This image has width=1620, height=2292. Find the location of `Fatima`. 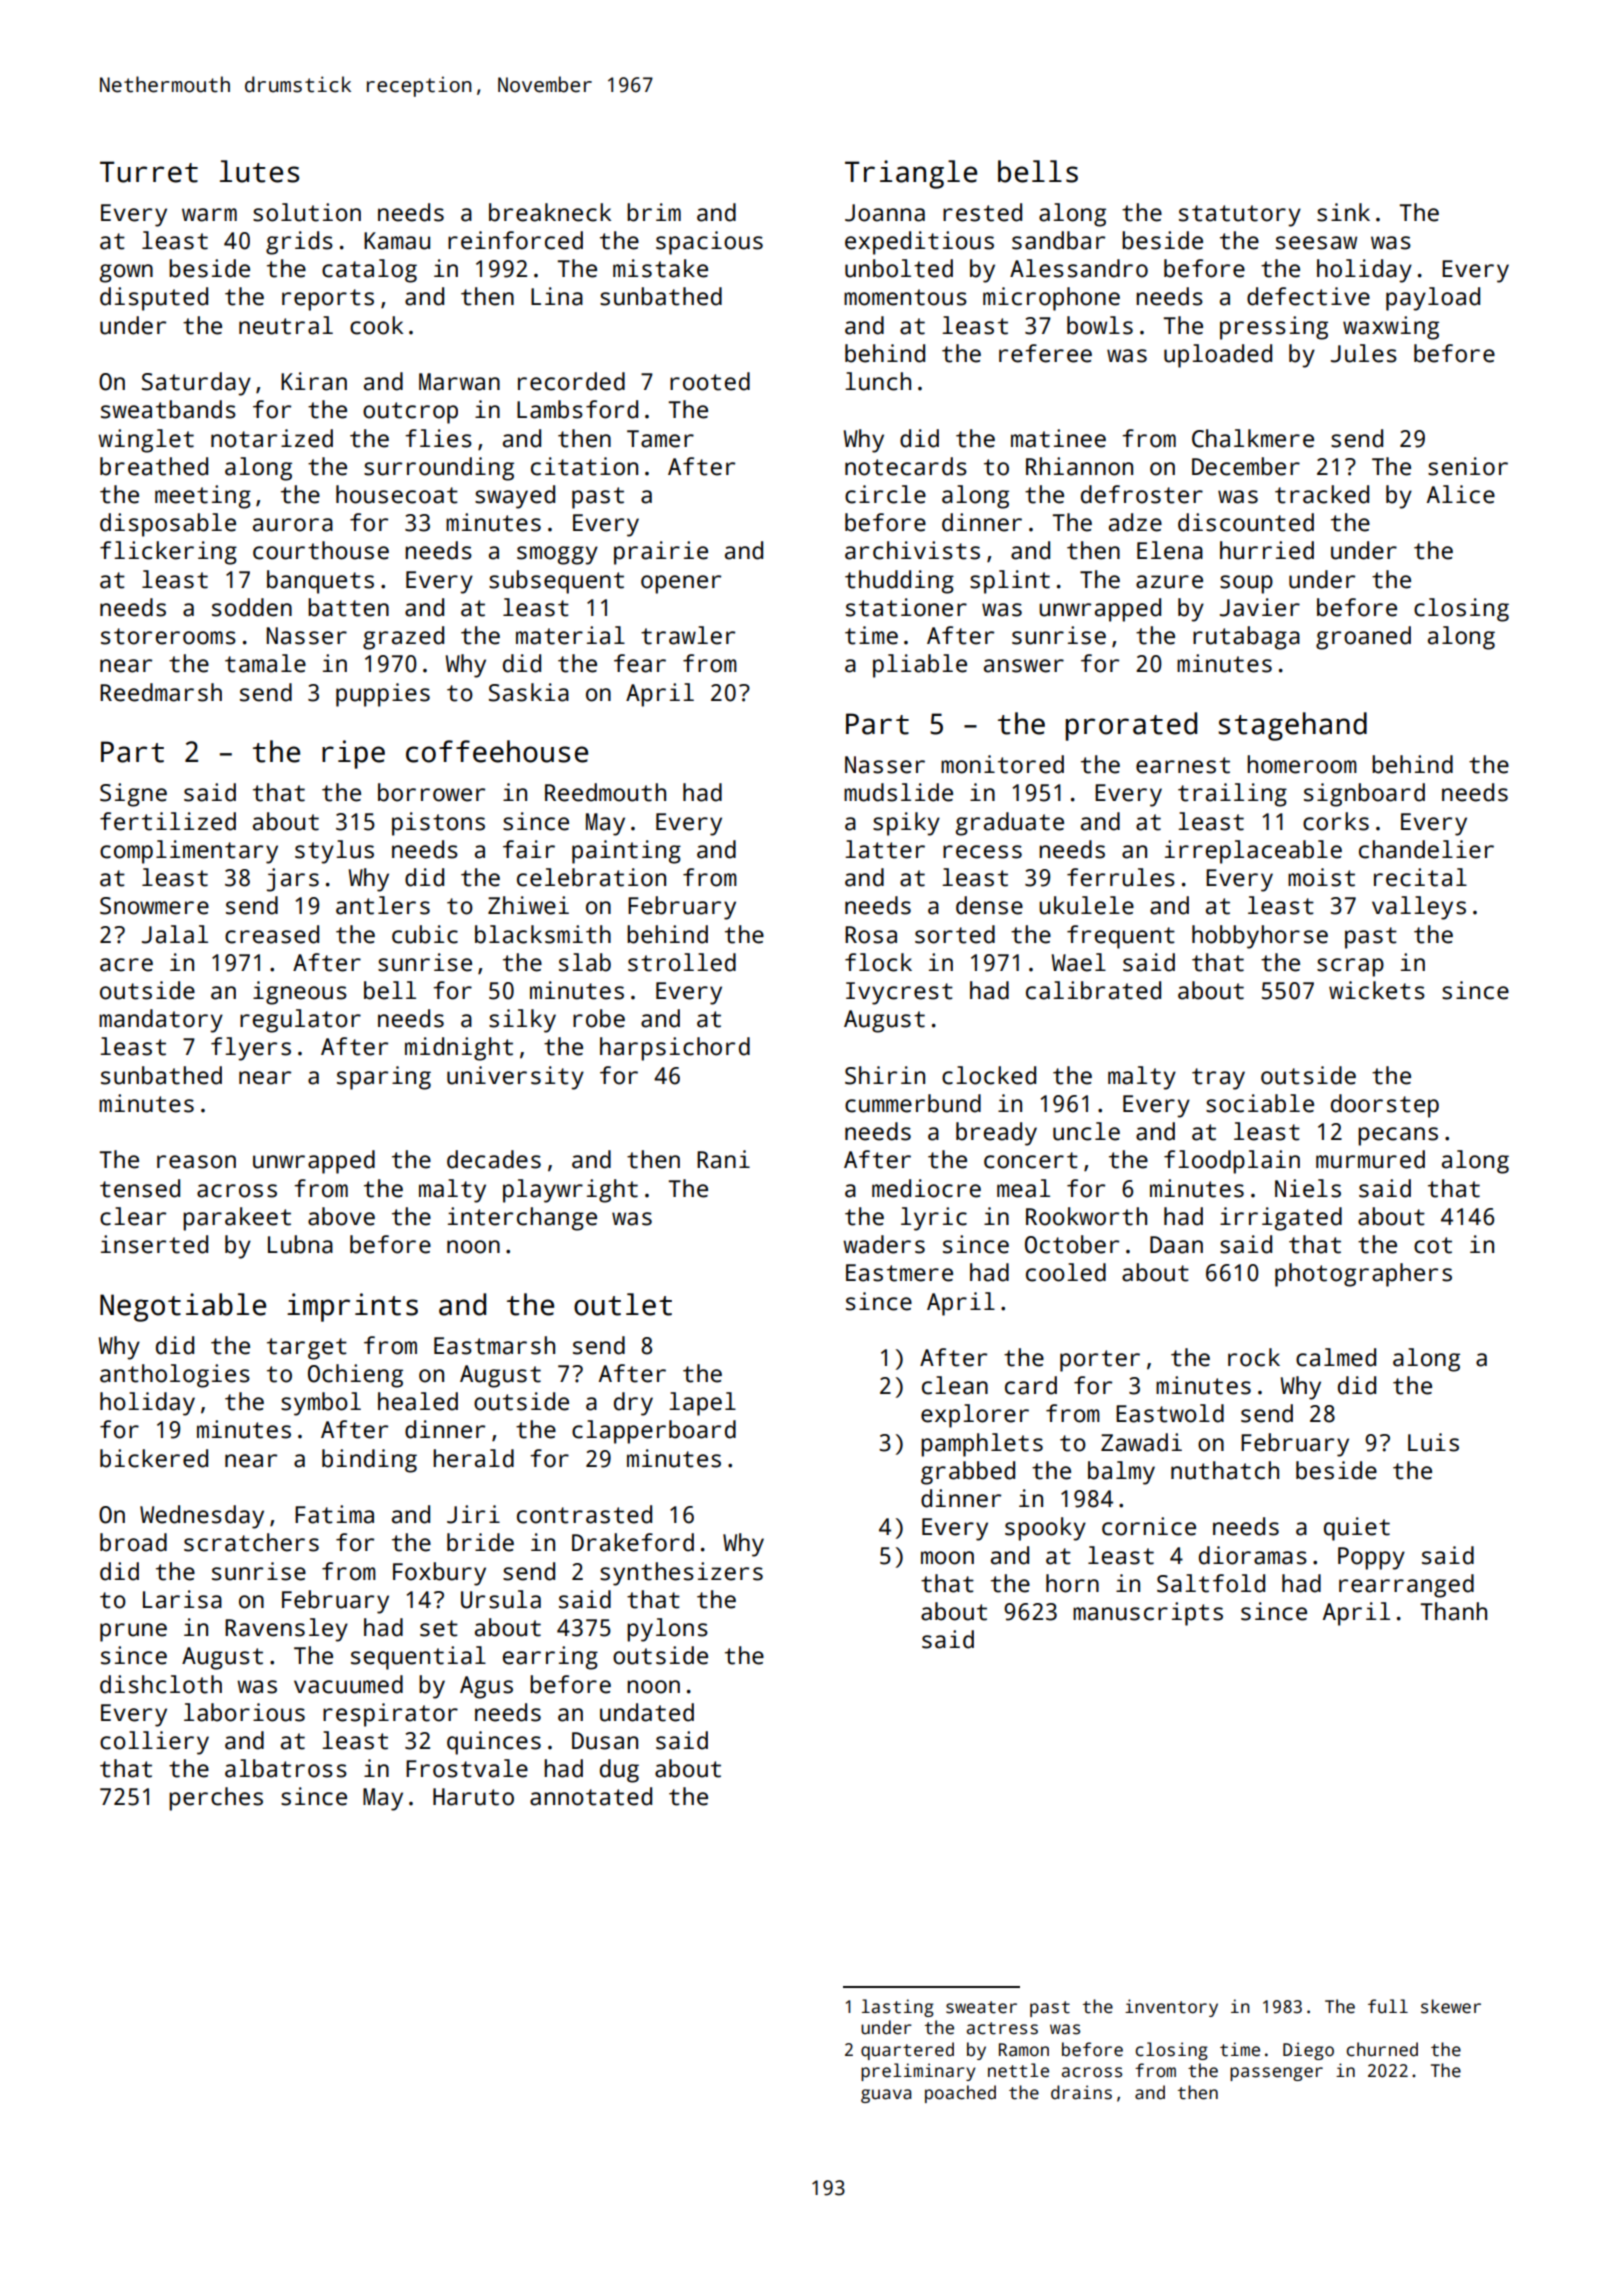

Fatima is located at coordinates (334, 1514).
